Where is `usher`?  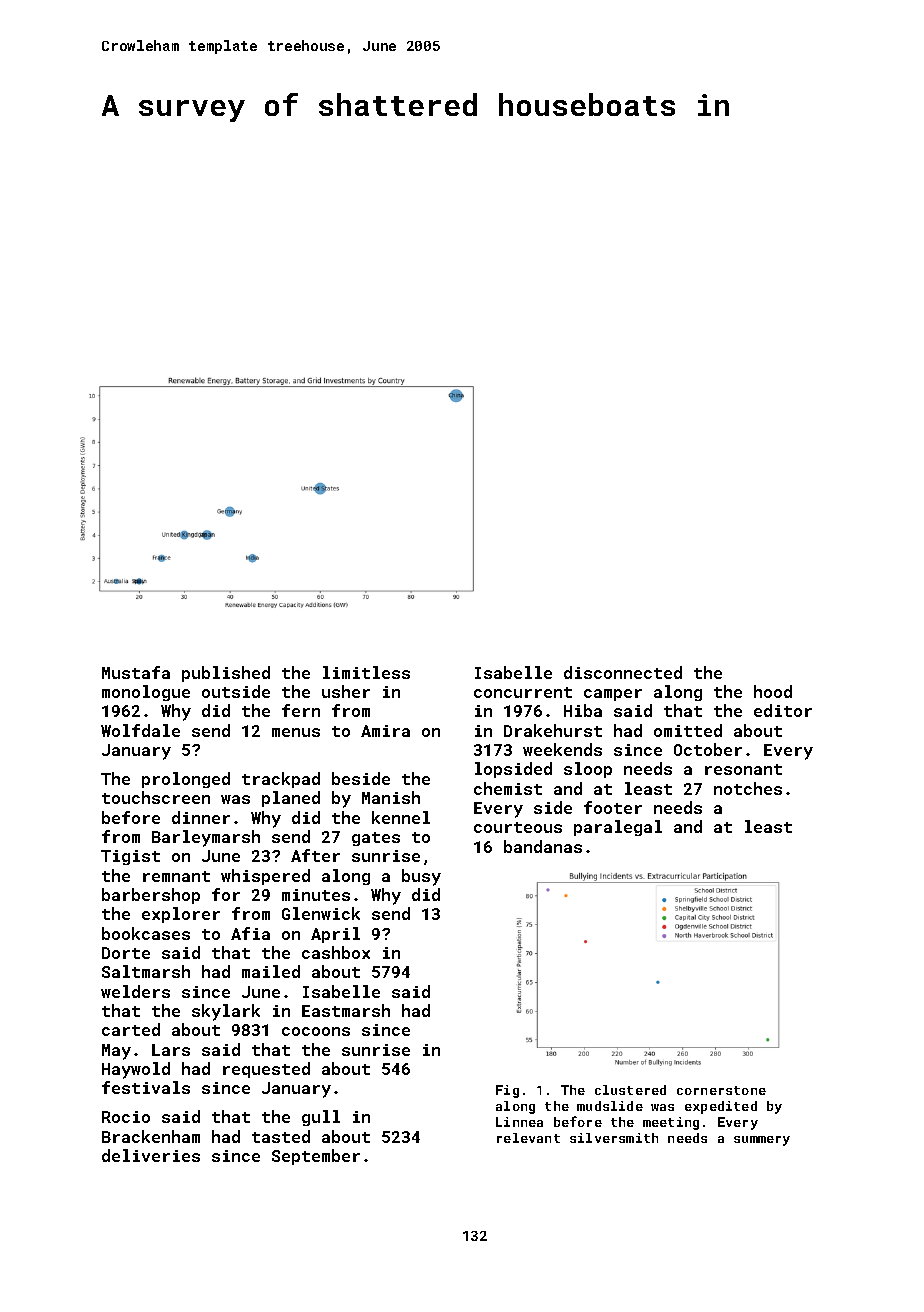 usher is located at coordinates (346, 691).
